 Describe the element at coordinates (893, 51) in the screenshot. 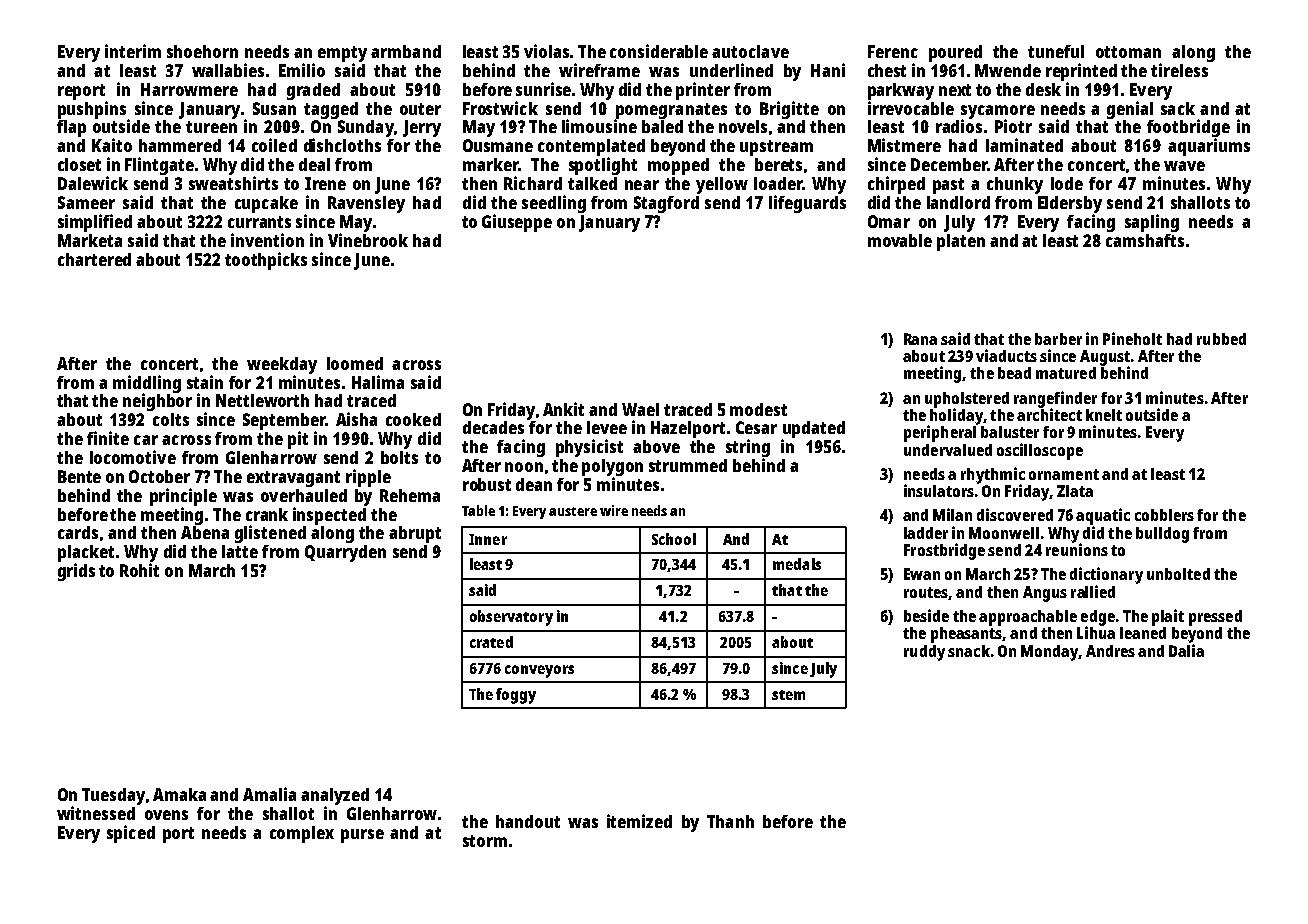

I see `Ferenc` at that location.
